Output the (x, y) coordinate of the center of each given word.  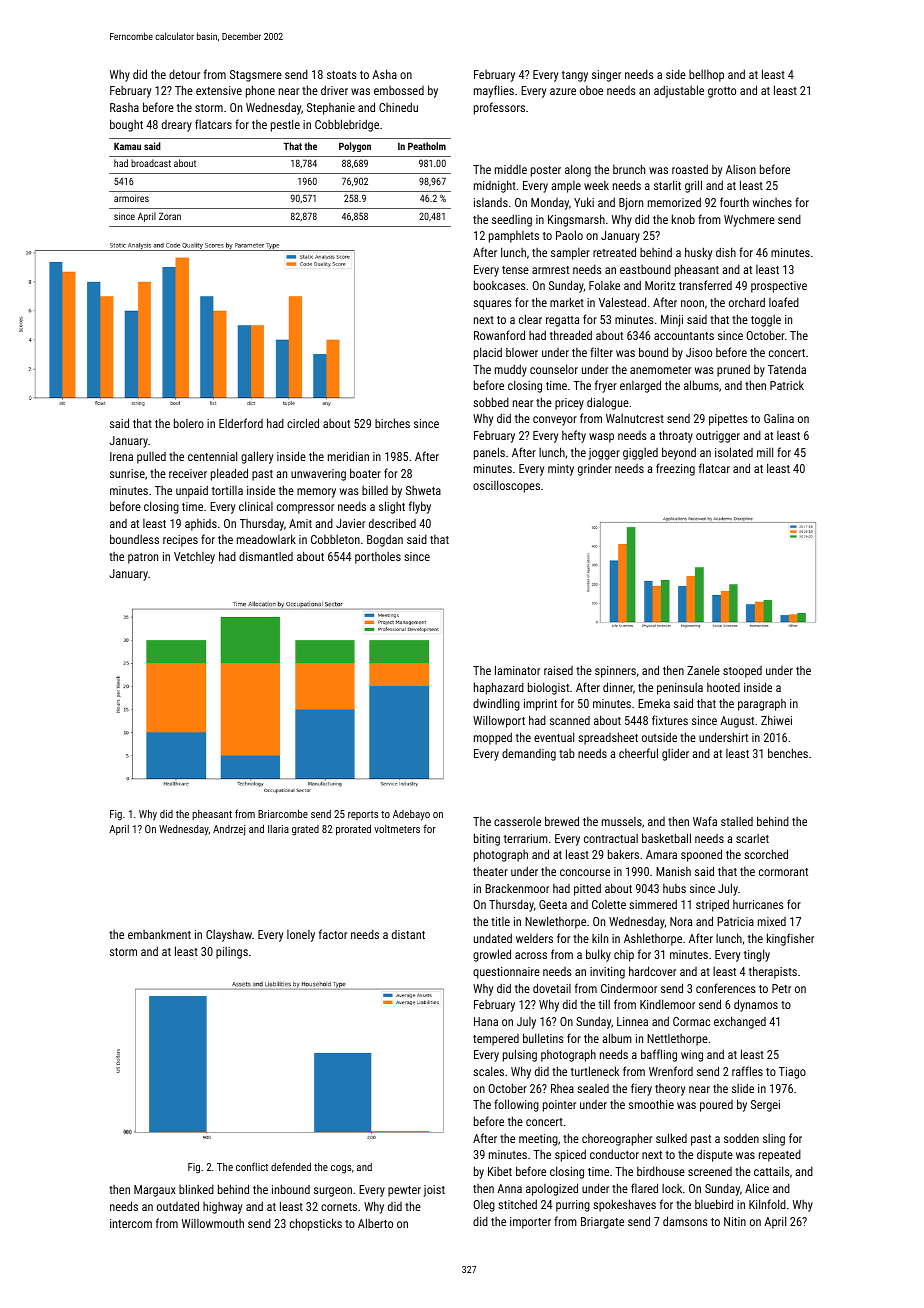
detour (184, 74)
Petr (781, 988)
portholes (378, 558)
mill (765, 452)
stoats (342, 75)
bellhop (706, 76)
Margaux (155, 1191)
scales (488, 1071)
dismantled (266, 556)
